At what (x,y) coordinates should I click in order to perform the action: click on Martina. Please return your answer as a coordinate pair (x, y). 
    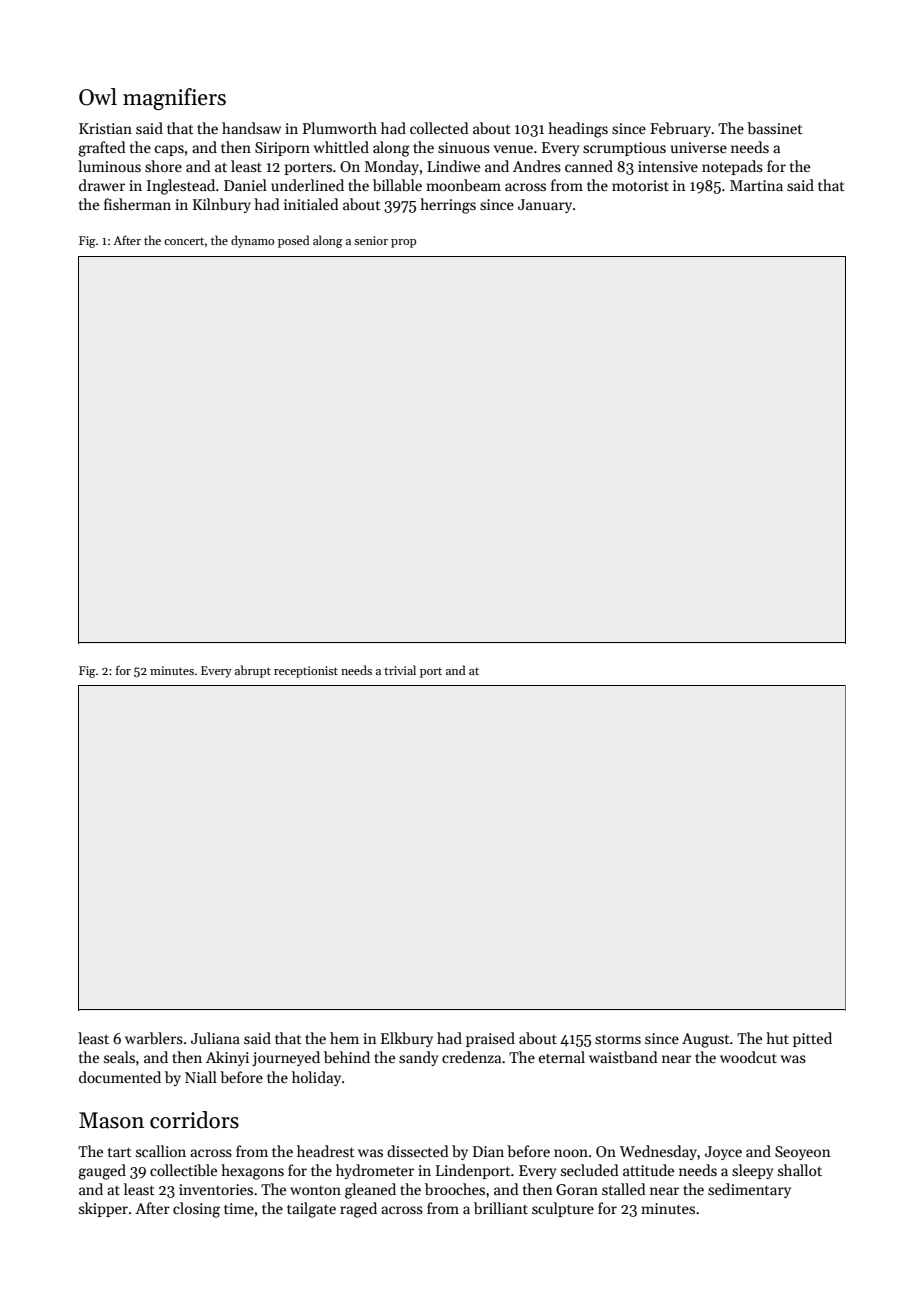
    Looking at the image, I should click on (756, 185).
